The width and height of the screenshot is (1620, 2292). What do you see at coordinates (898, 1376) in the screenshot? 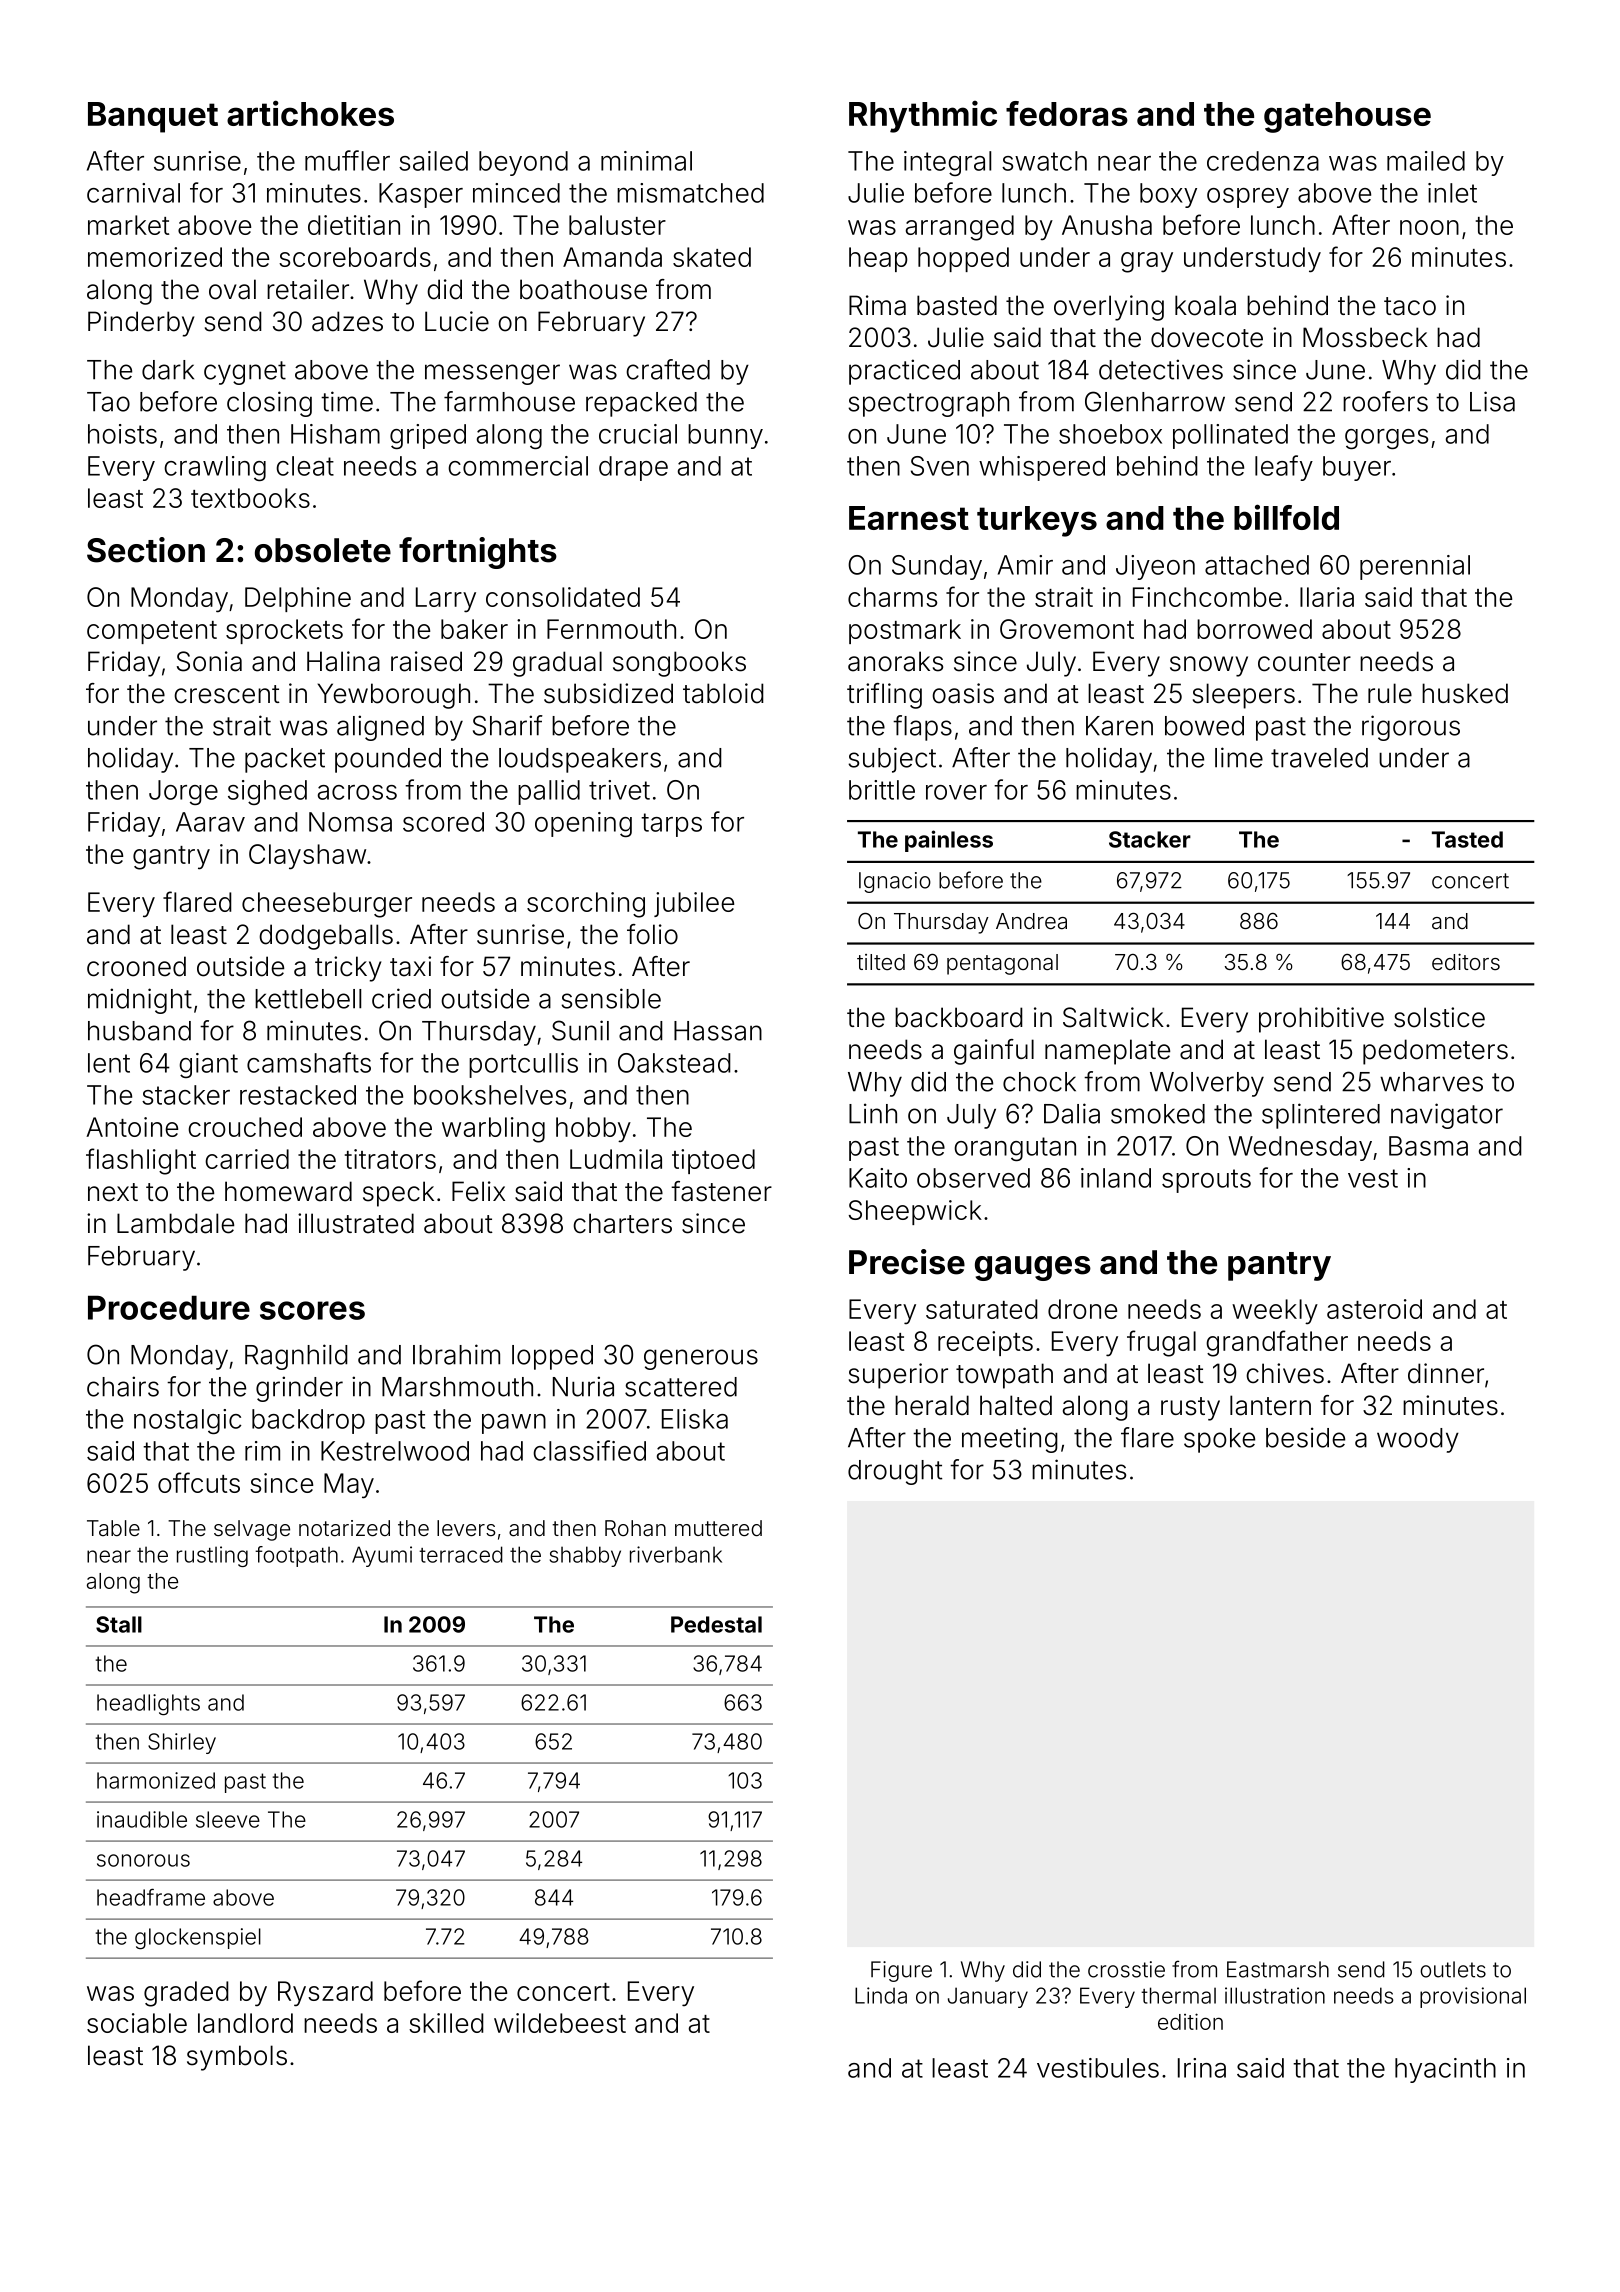
I see `superior` at bounding box center [898, 1376].
